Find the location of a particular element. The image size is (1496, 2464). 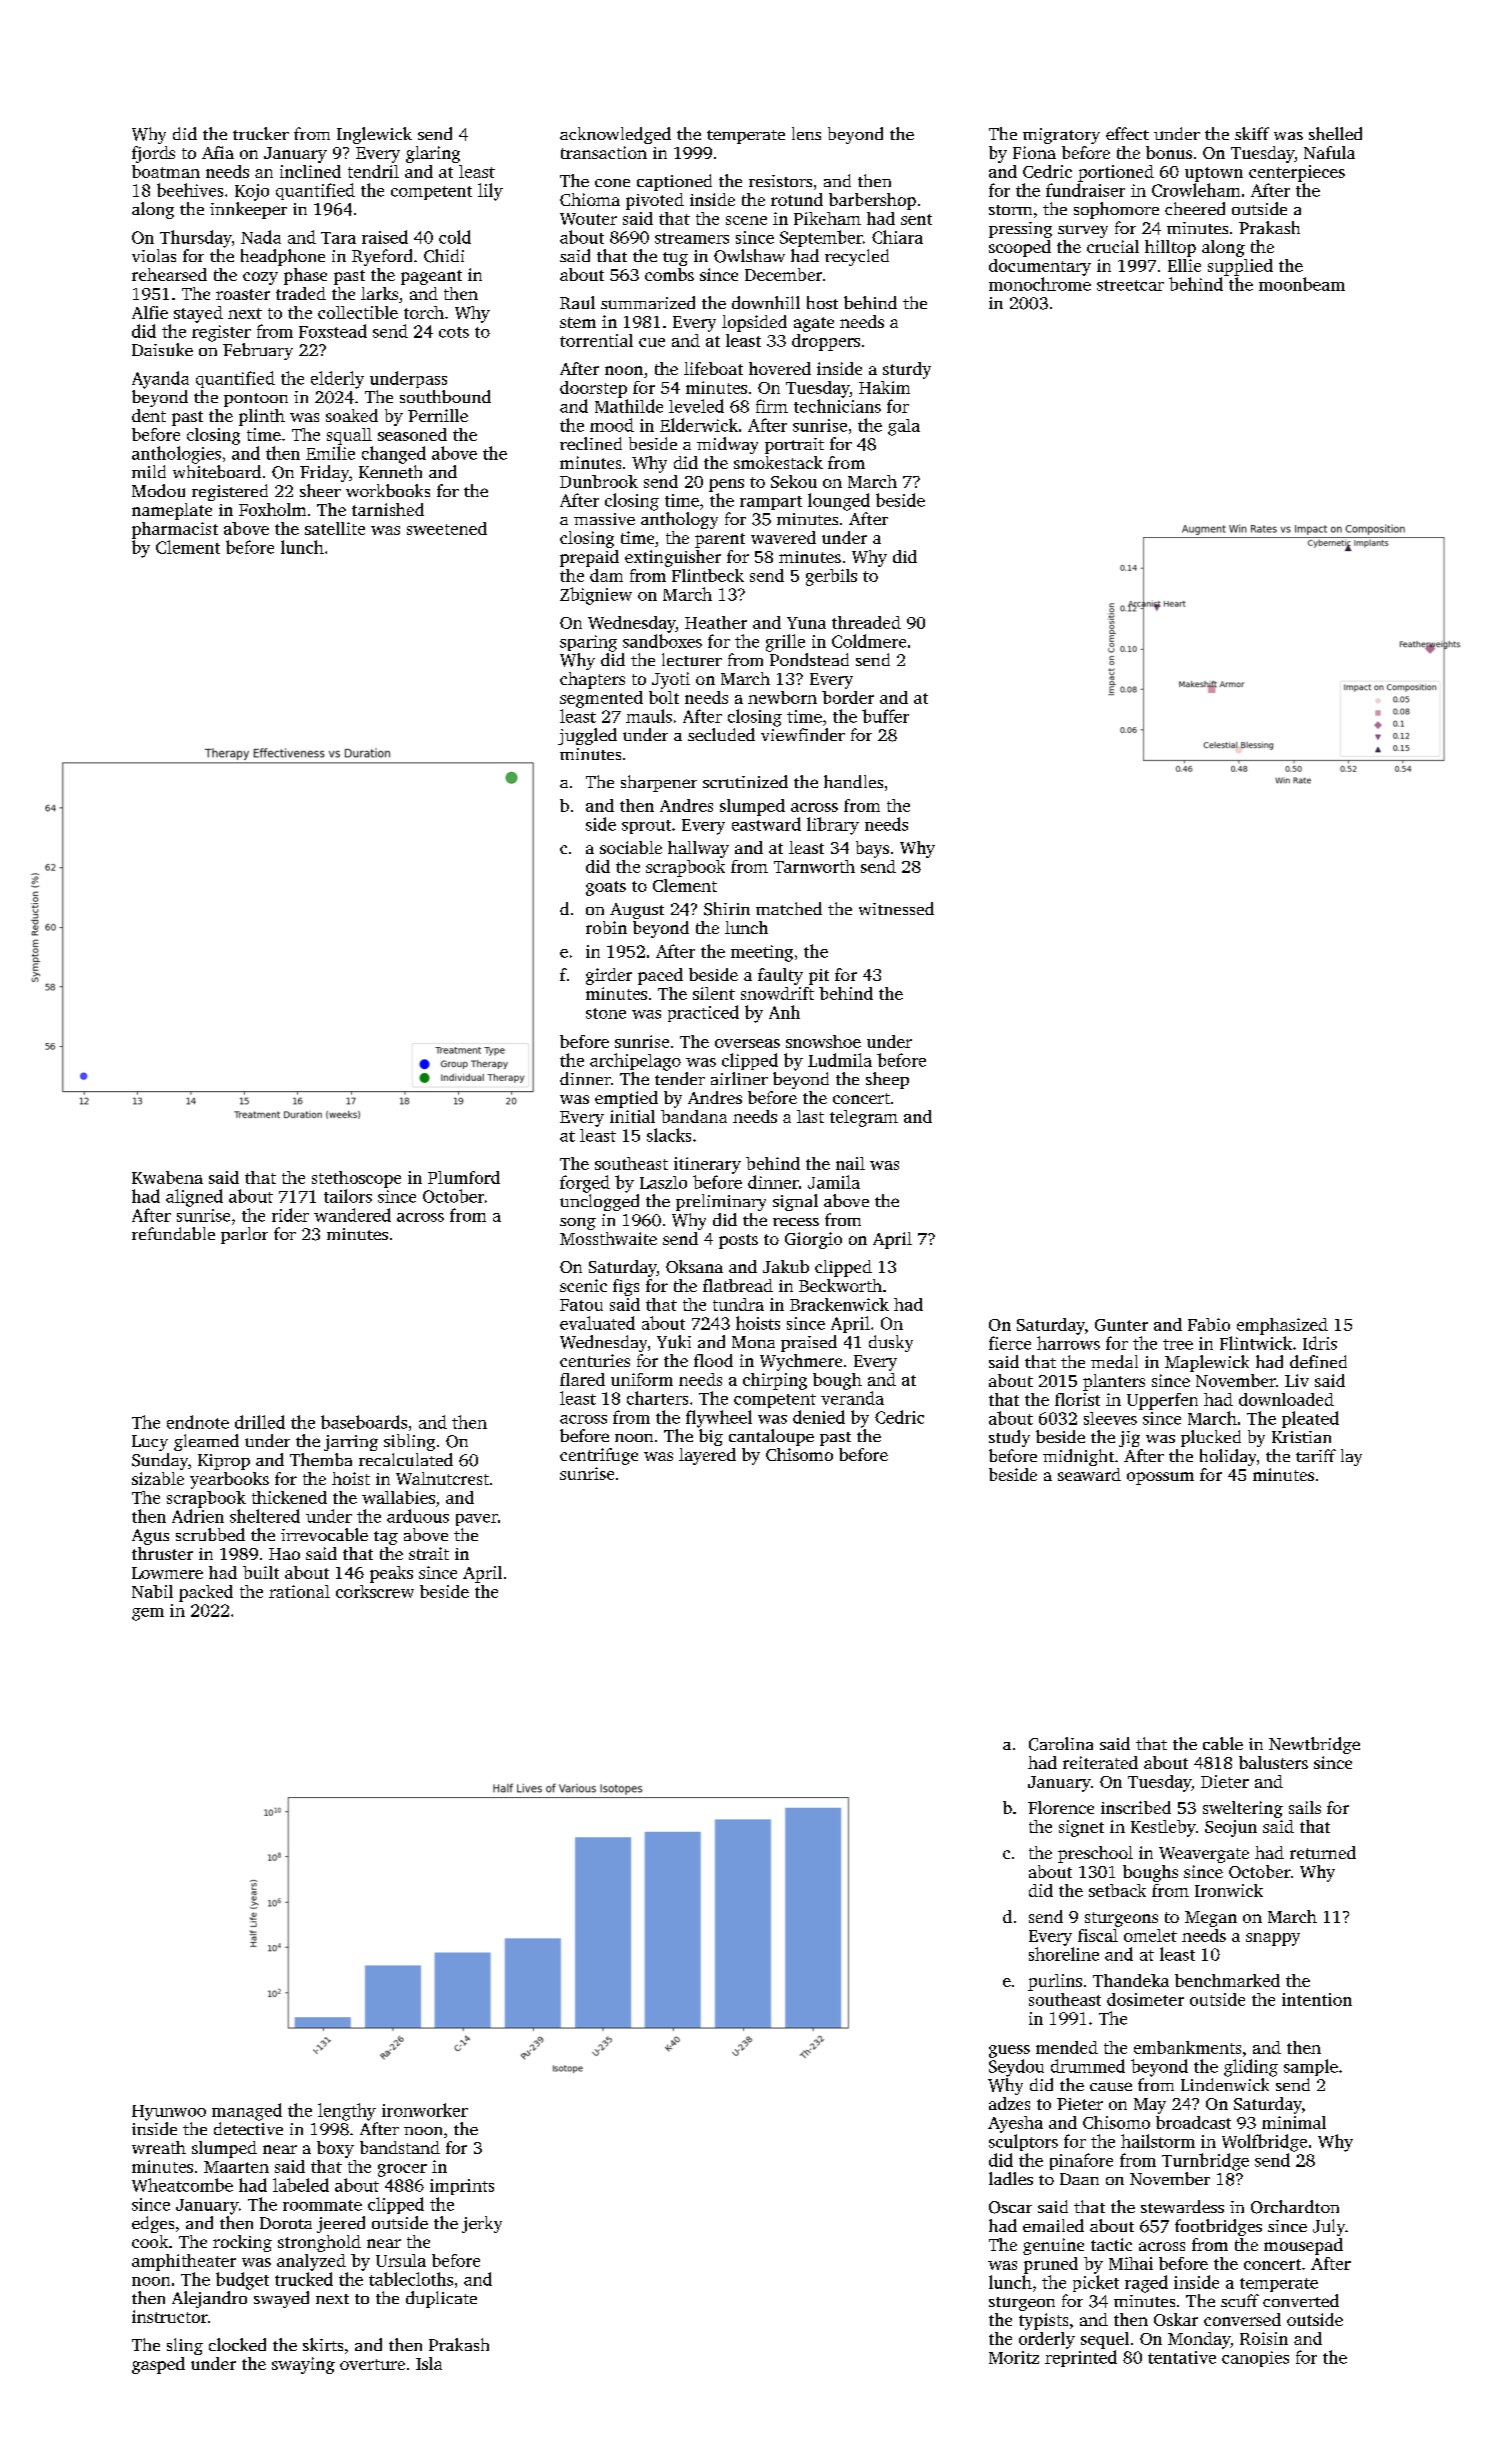

pharmacist is located at coordinates (175, 530).
